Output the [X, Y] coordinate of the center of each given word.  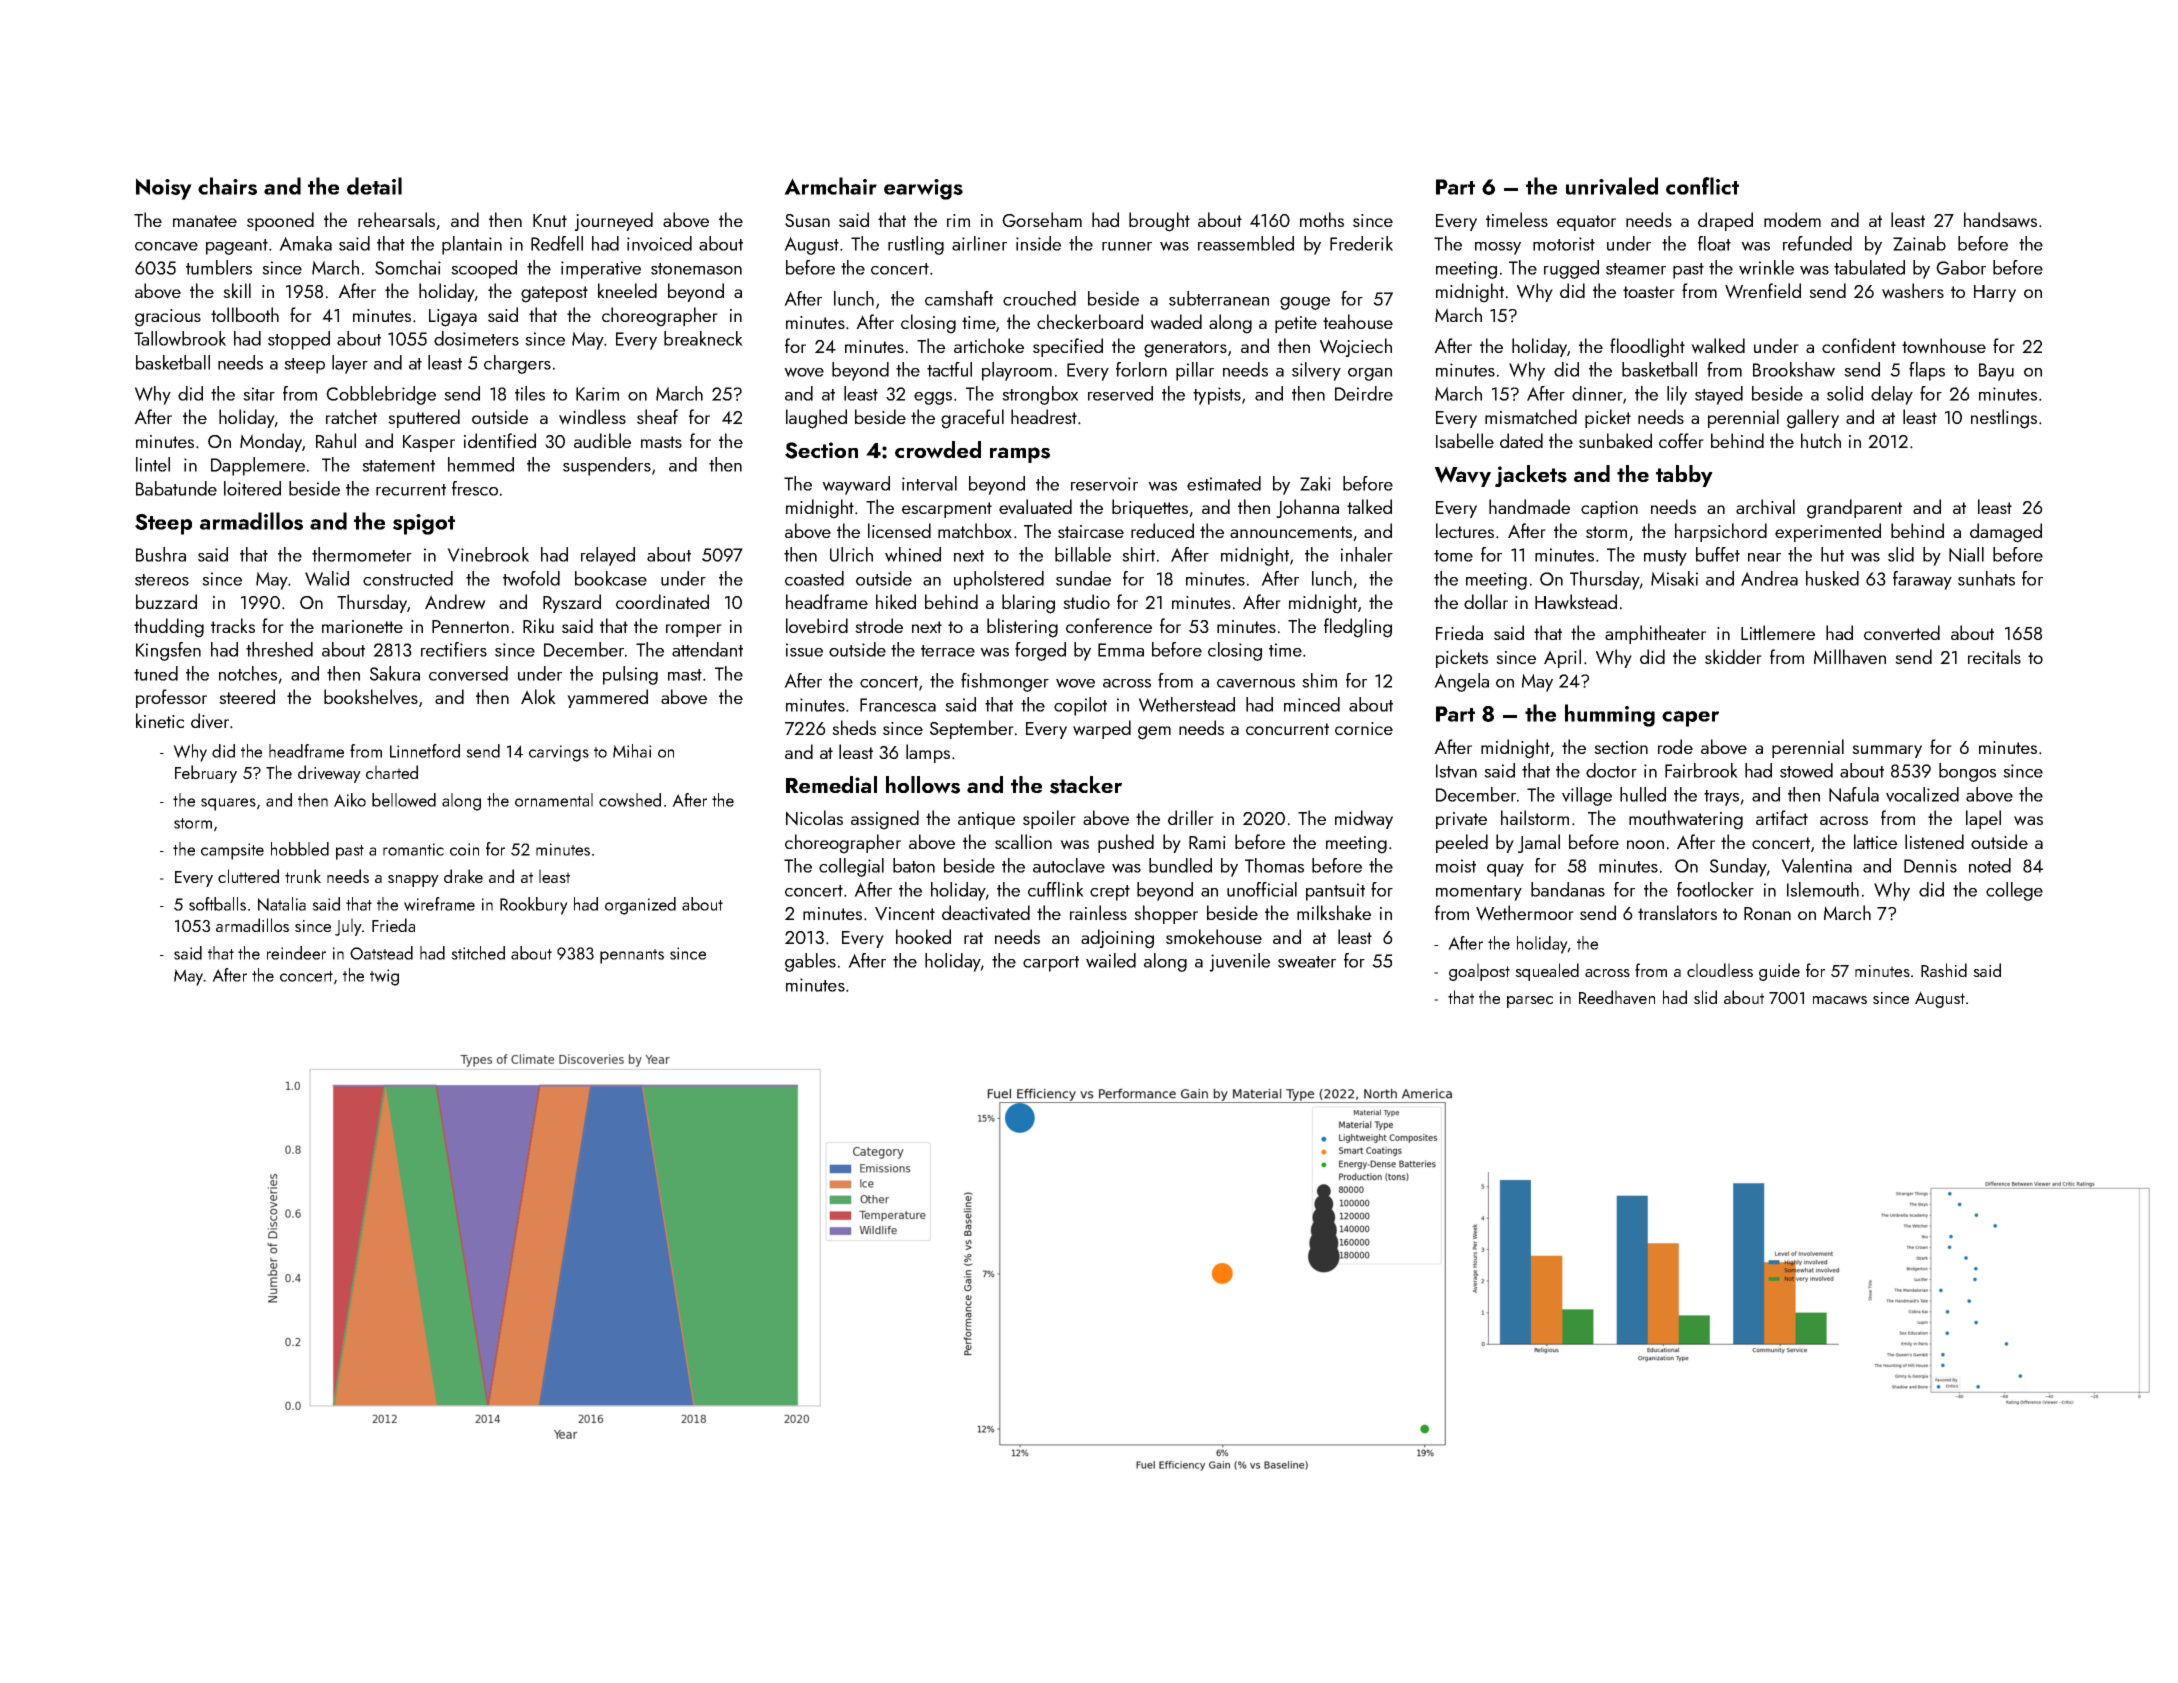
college [2014, 891]
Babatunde [176, 488]
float [1714, 243]
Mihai [632, 751]
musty [1665, 558]
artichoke [989, 345]
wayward [856, 485]
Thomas [1274, 865]
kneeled [627, 290]
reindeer [296, 953]
